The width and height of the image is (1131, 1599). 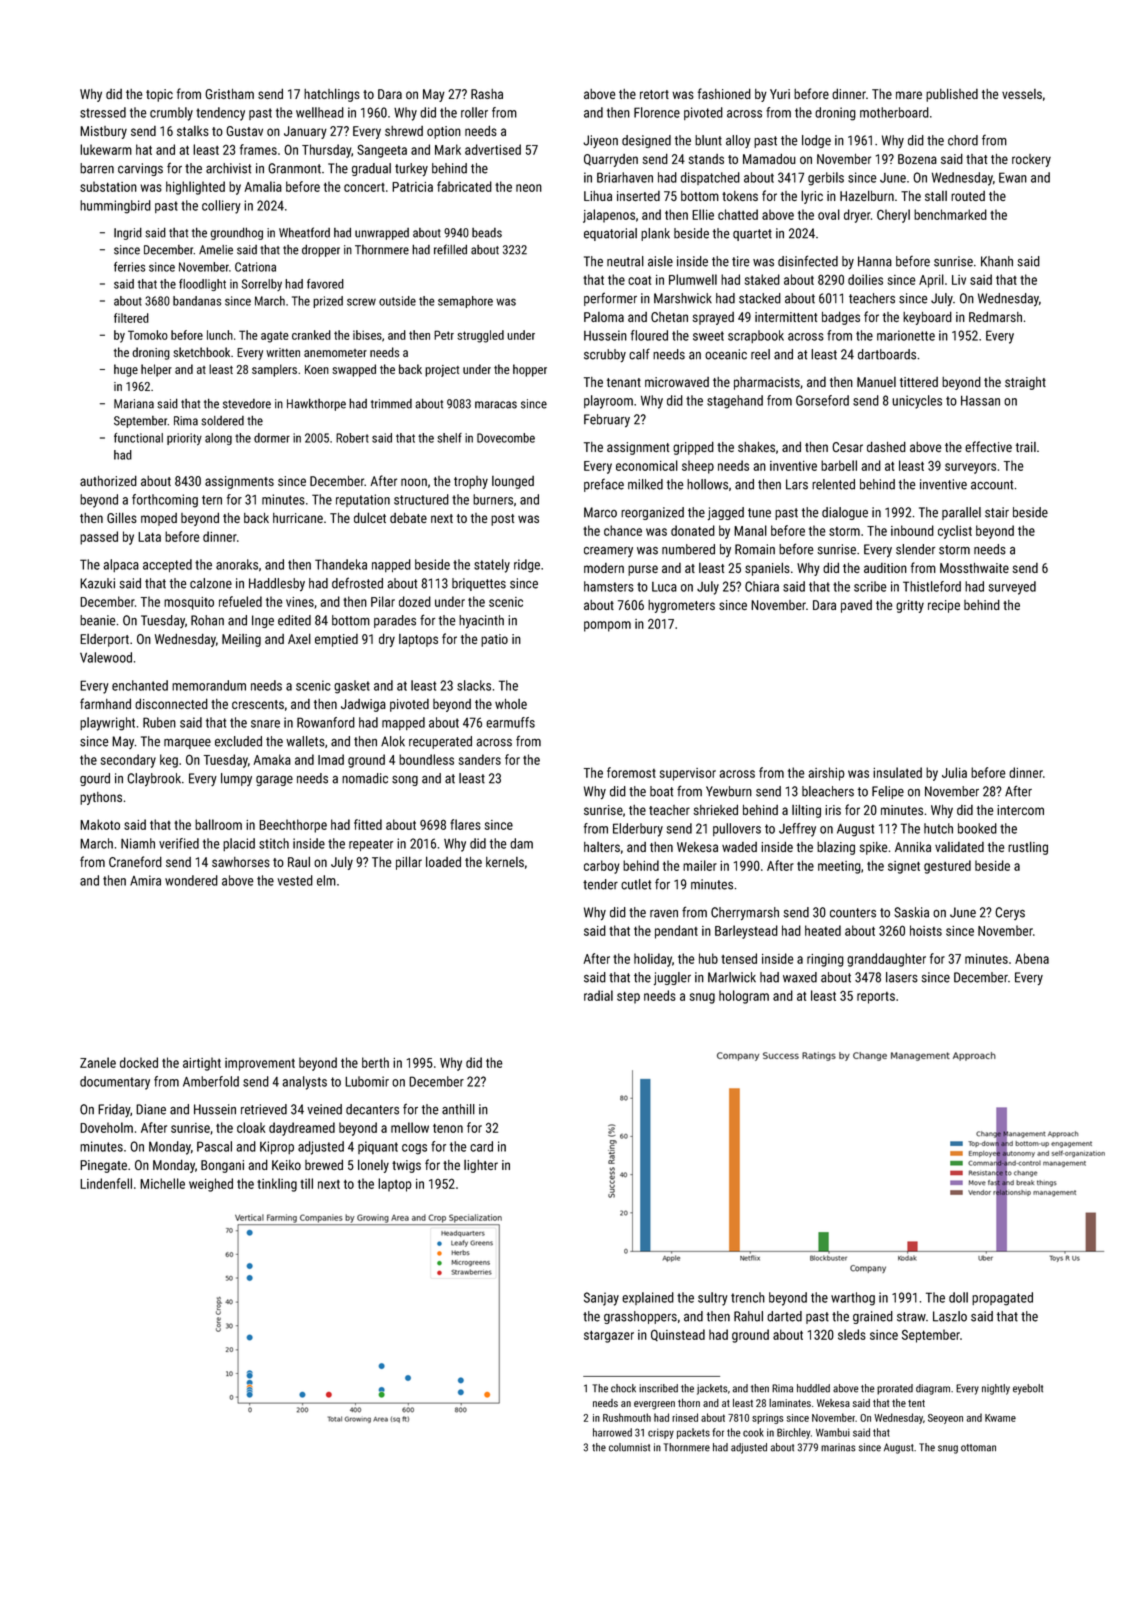 I want to click on brewed, so click(x=324, y=1164).
